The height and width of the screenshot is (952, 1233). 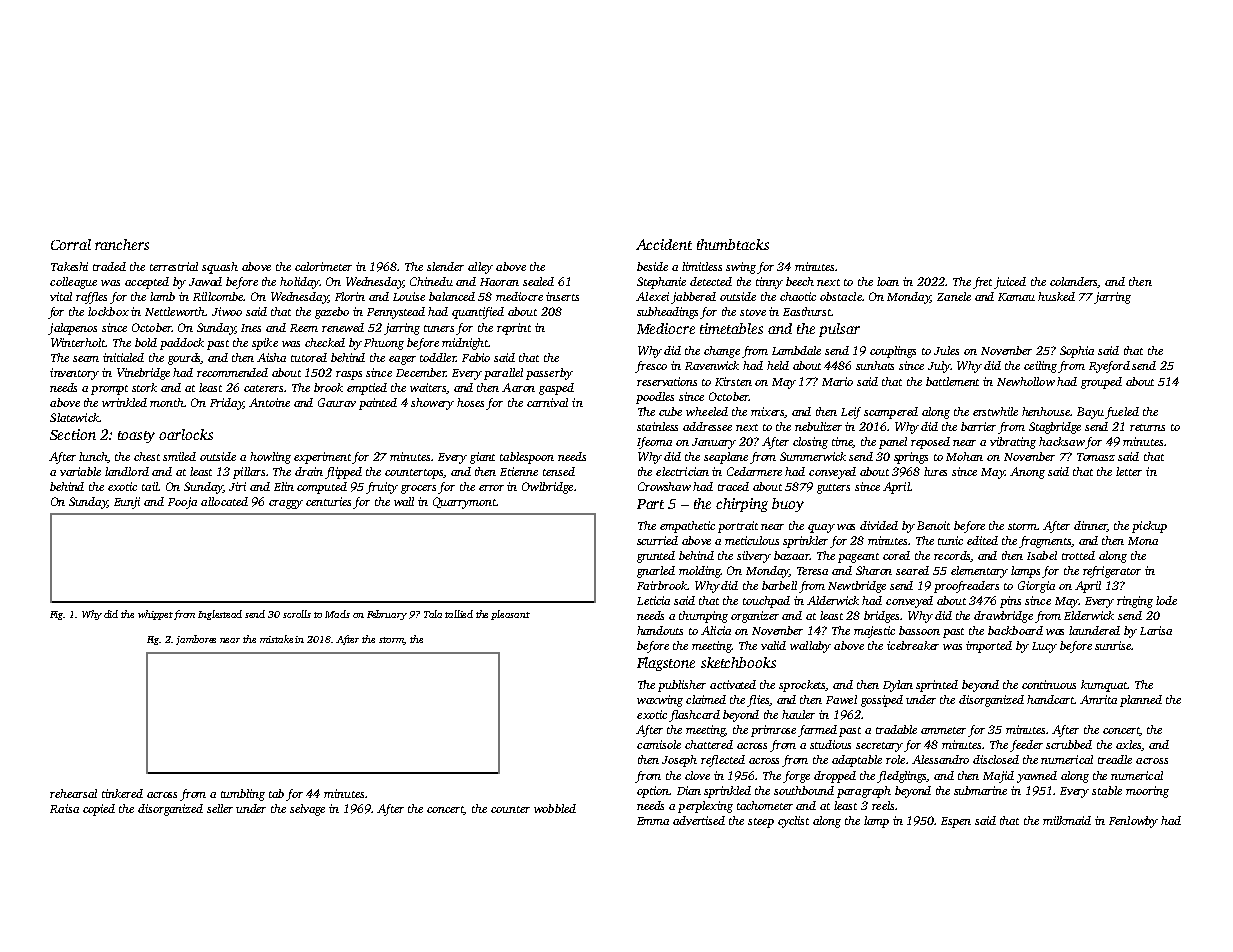 What do you see at coordinates (196, 640) in the screenshot?
I see `jamboree` at bounding box center [196, 640].
